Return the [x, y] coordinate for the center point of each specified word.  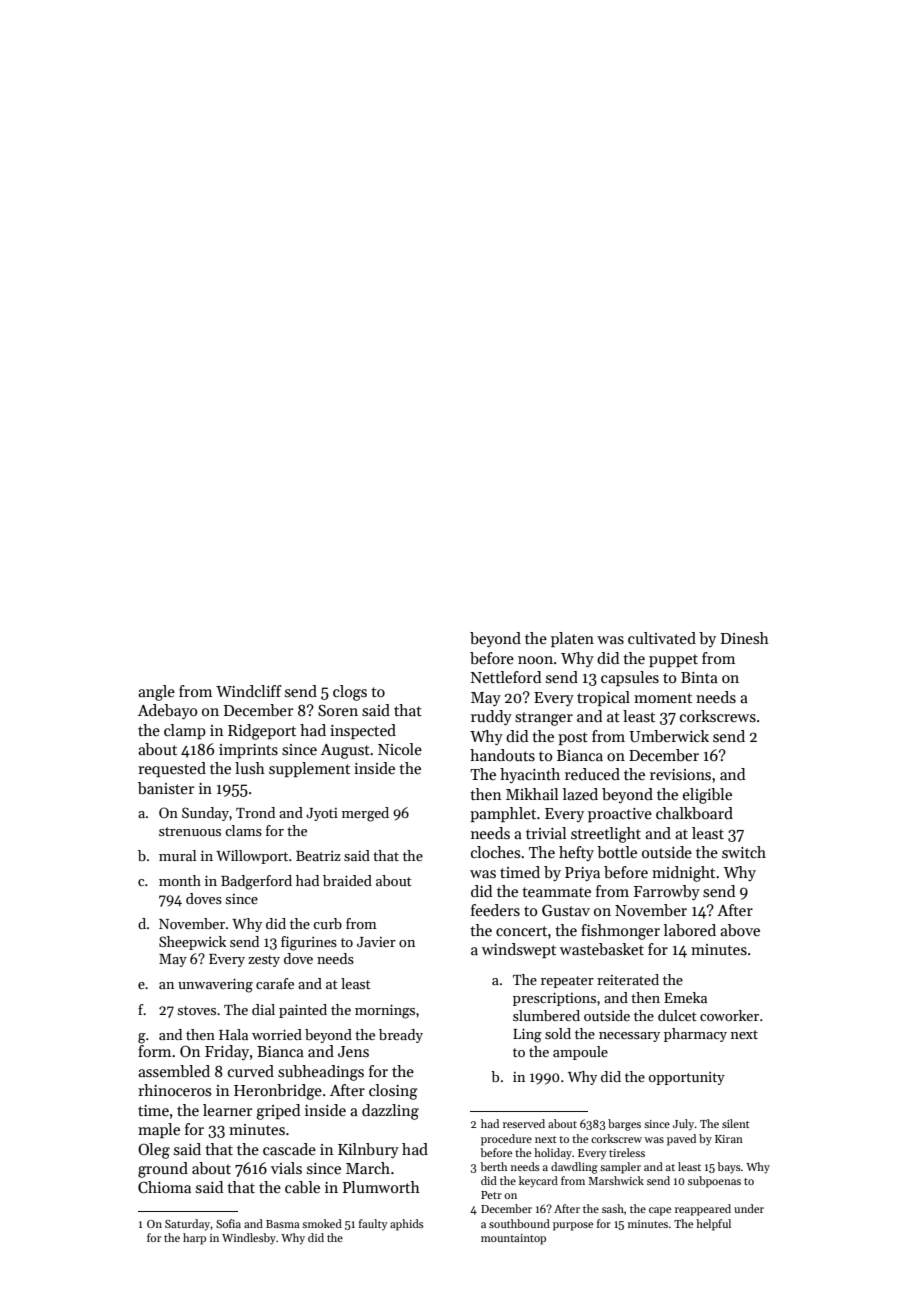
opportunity [687, 1078]
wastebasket [602, 949]
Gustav [566, 910]
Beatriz [318, 856]
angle [156, 693]
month [180, 880]
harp [194, 1239]
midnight [683, 874]
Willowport [252, 857]
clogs [350, 693]
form [154, 1051]
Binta [699, 677]
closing [393, 1092]
